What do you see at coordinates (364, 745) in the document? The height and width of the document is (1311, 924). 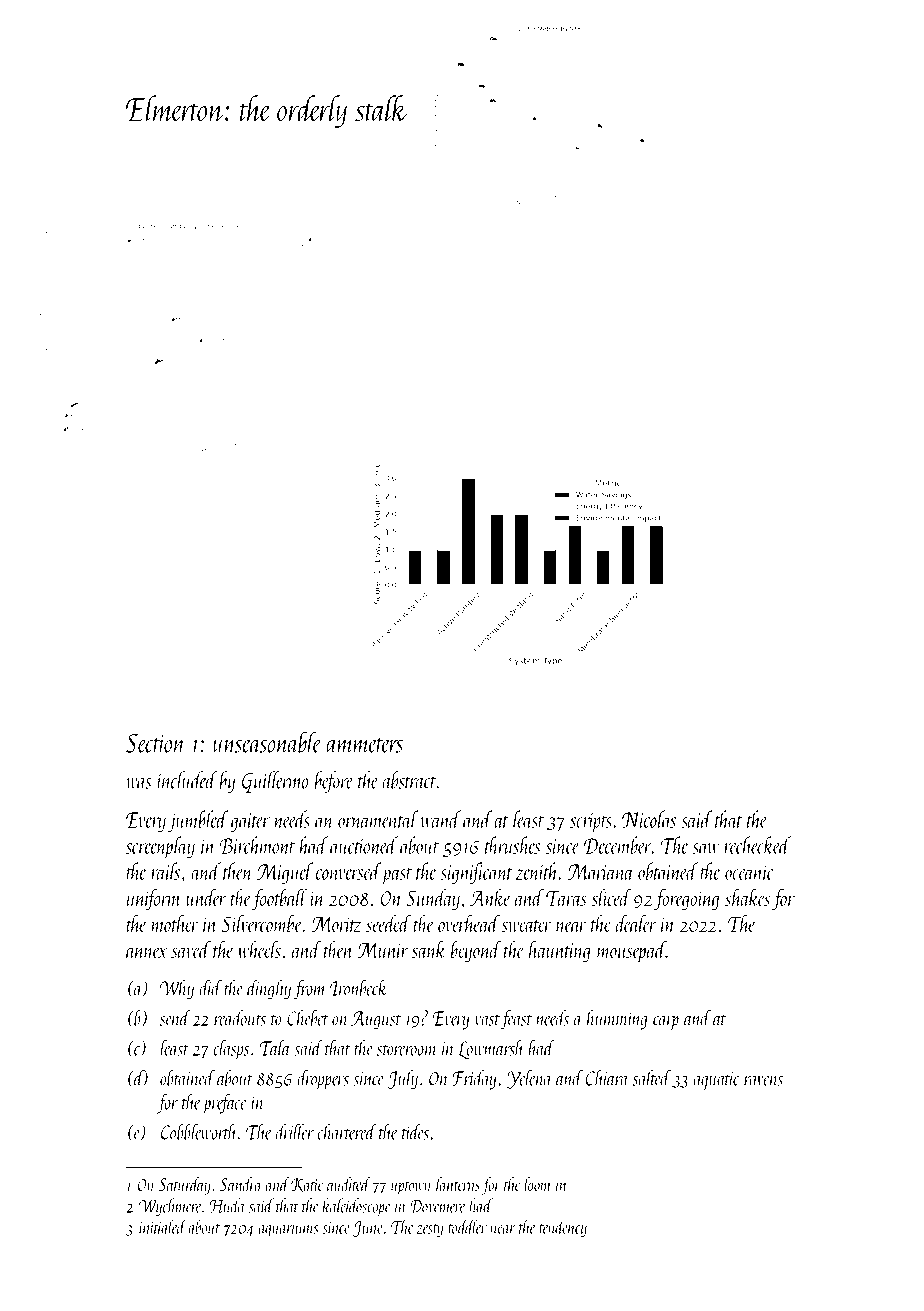 I see `ammeters` at bounding box center [364, 745].
